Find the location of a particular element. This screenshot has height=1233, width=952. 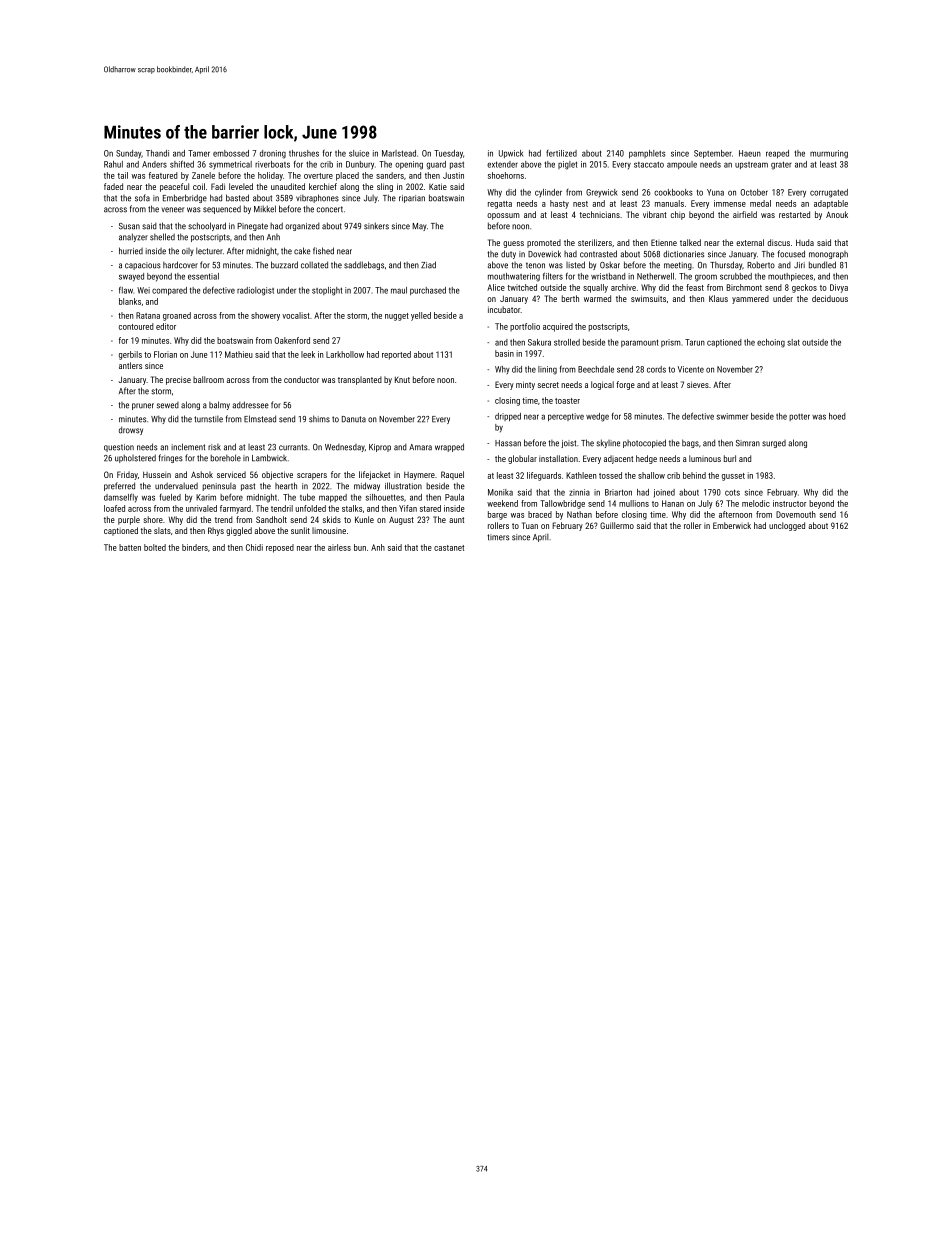

Guillermo is located at coordinates (617, 525).
